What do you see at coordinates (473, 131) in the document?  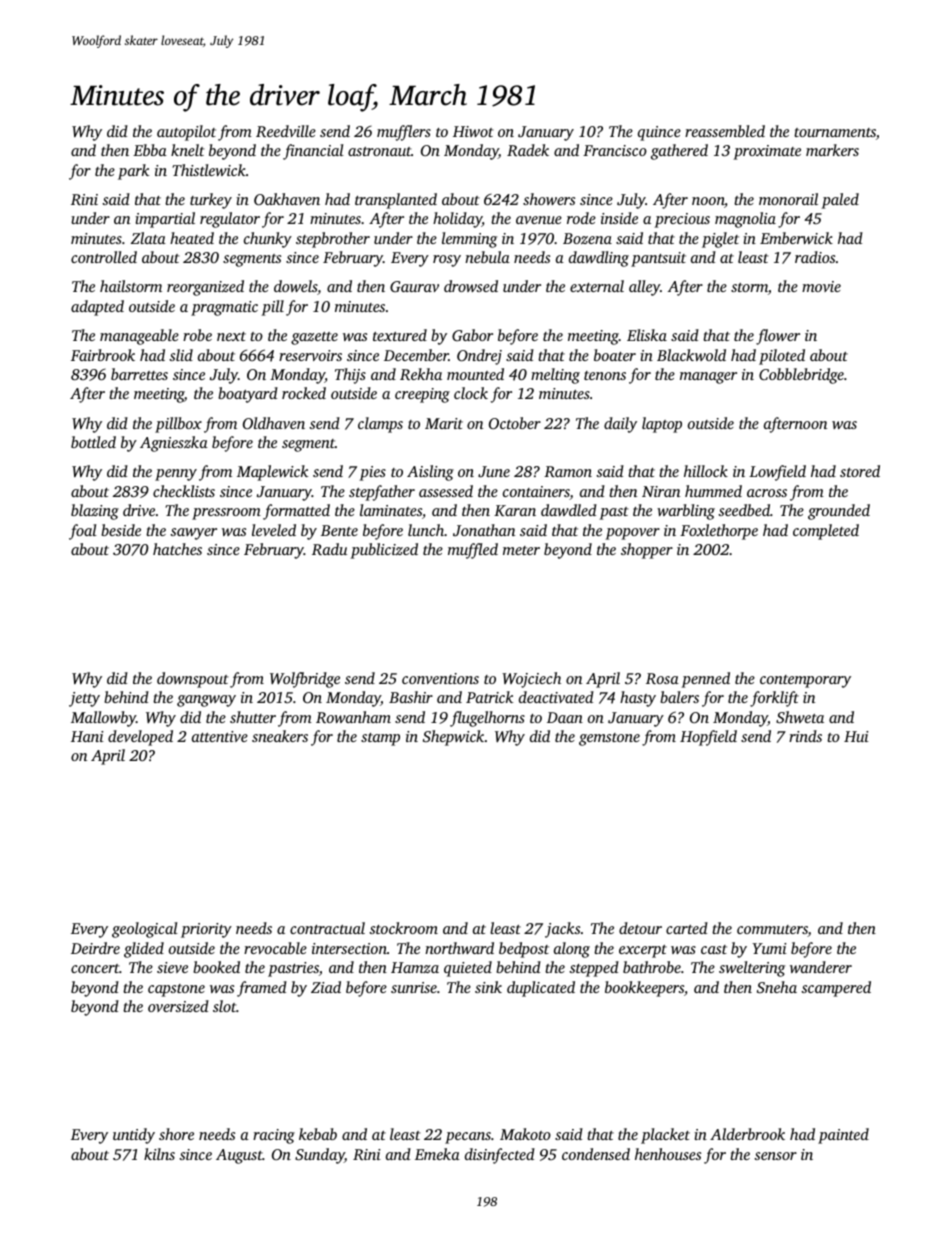 I see `Hiwot` at bounding box center [473, 131].
